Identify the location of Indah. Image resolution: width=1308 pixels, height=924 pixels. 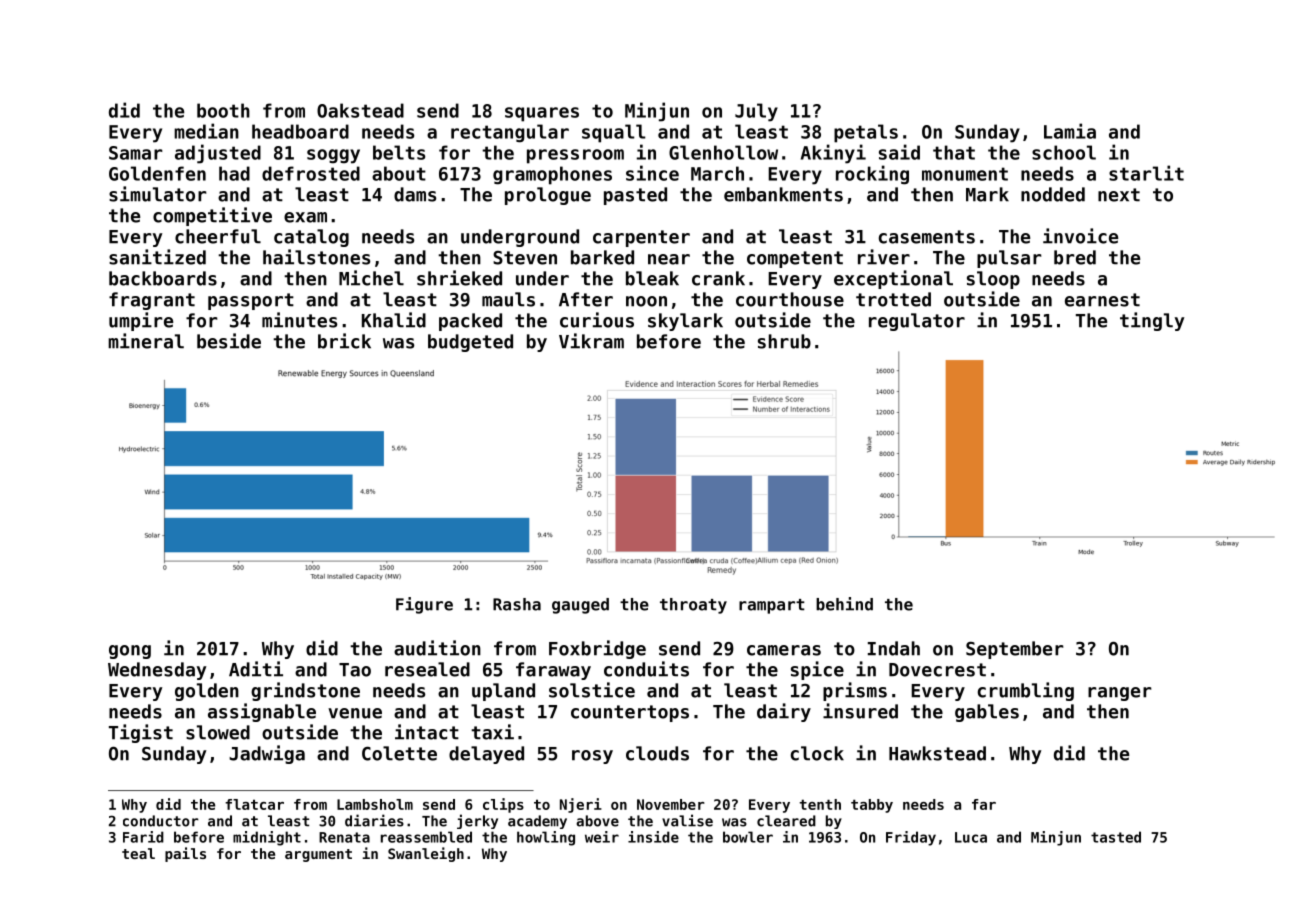
(894, 648).
